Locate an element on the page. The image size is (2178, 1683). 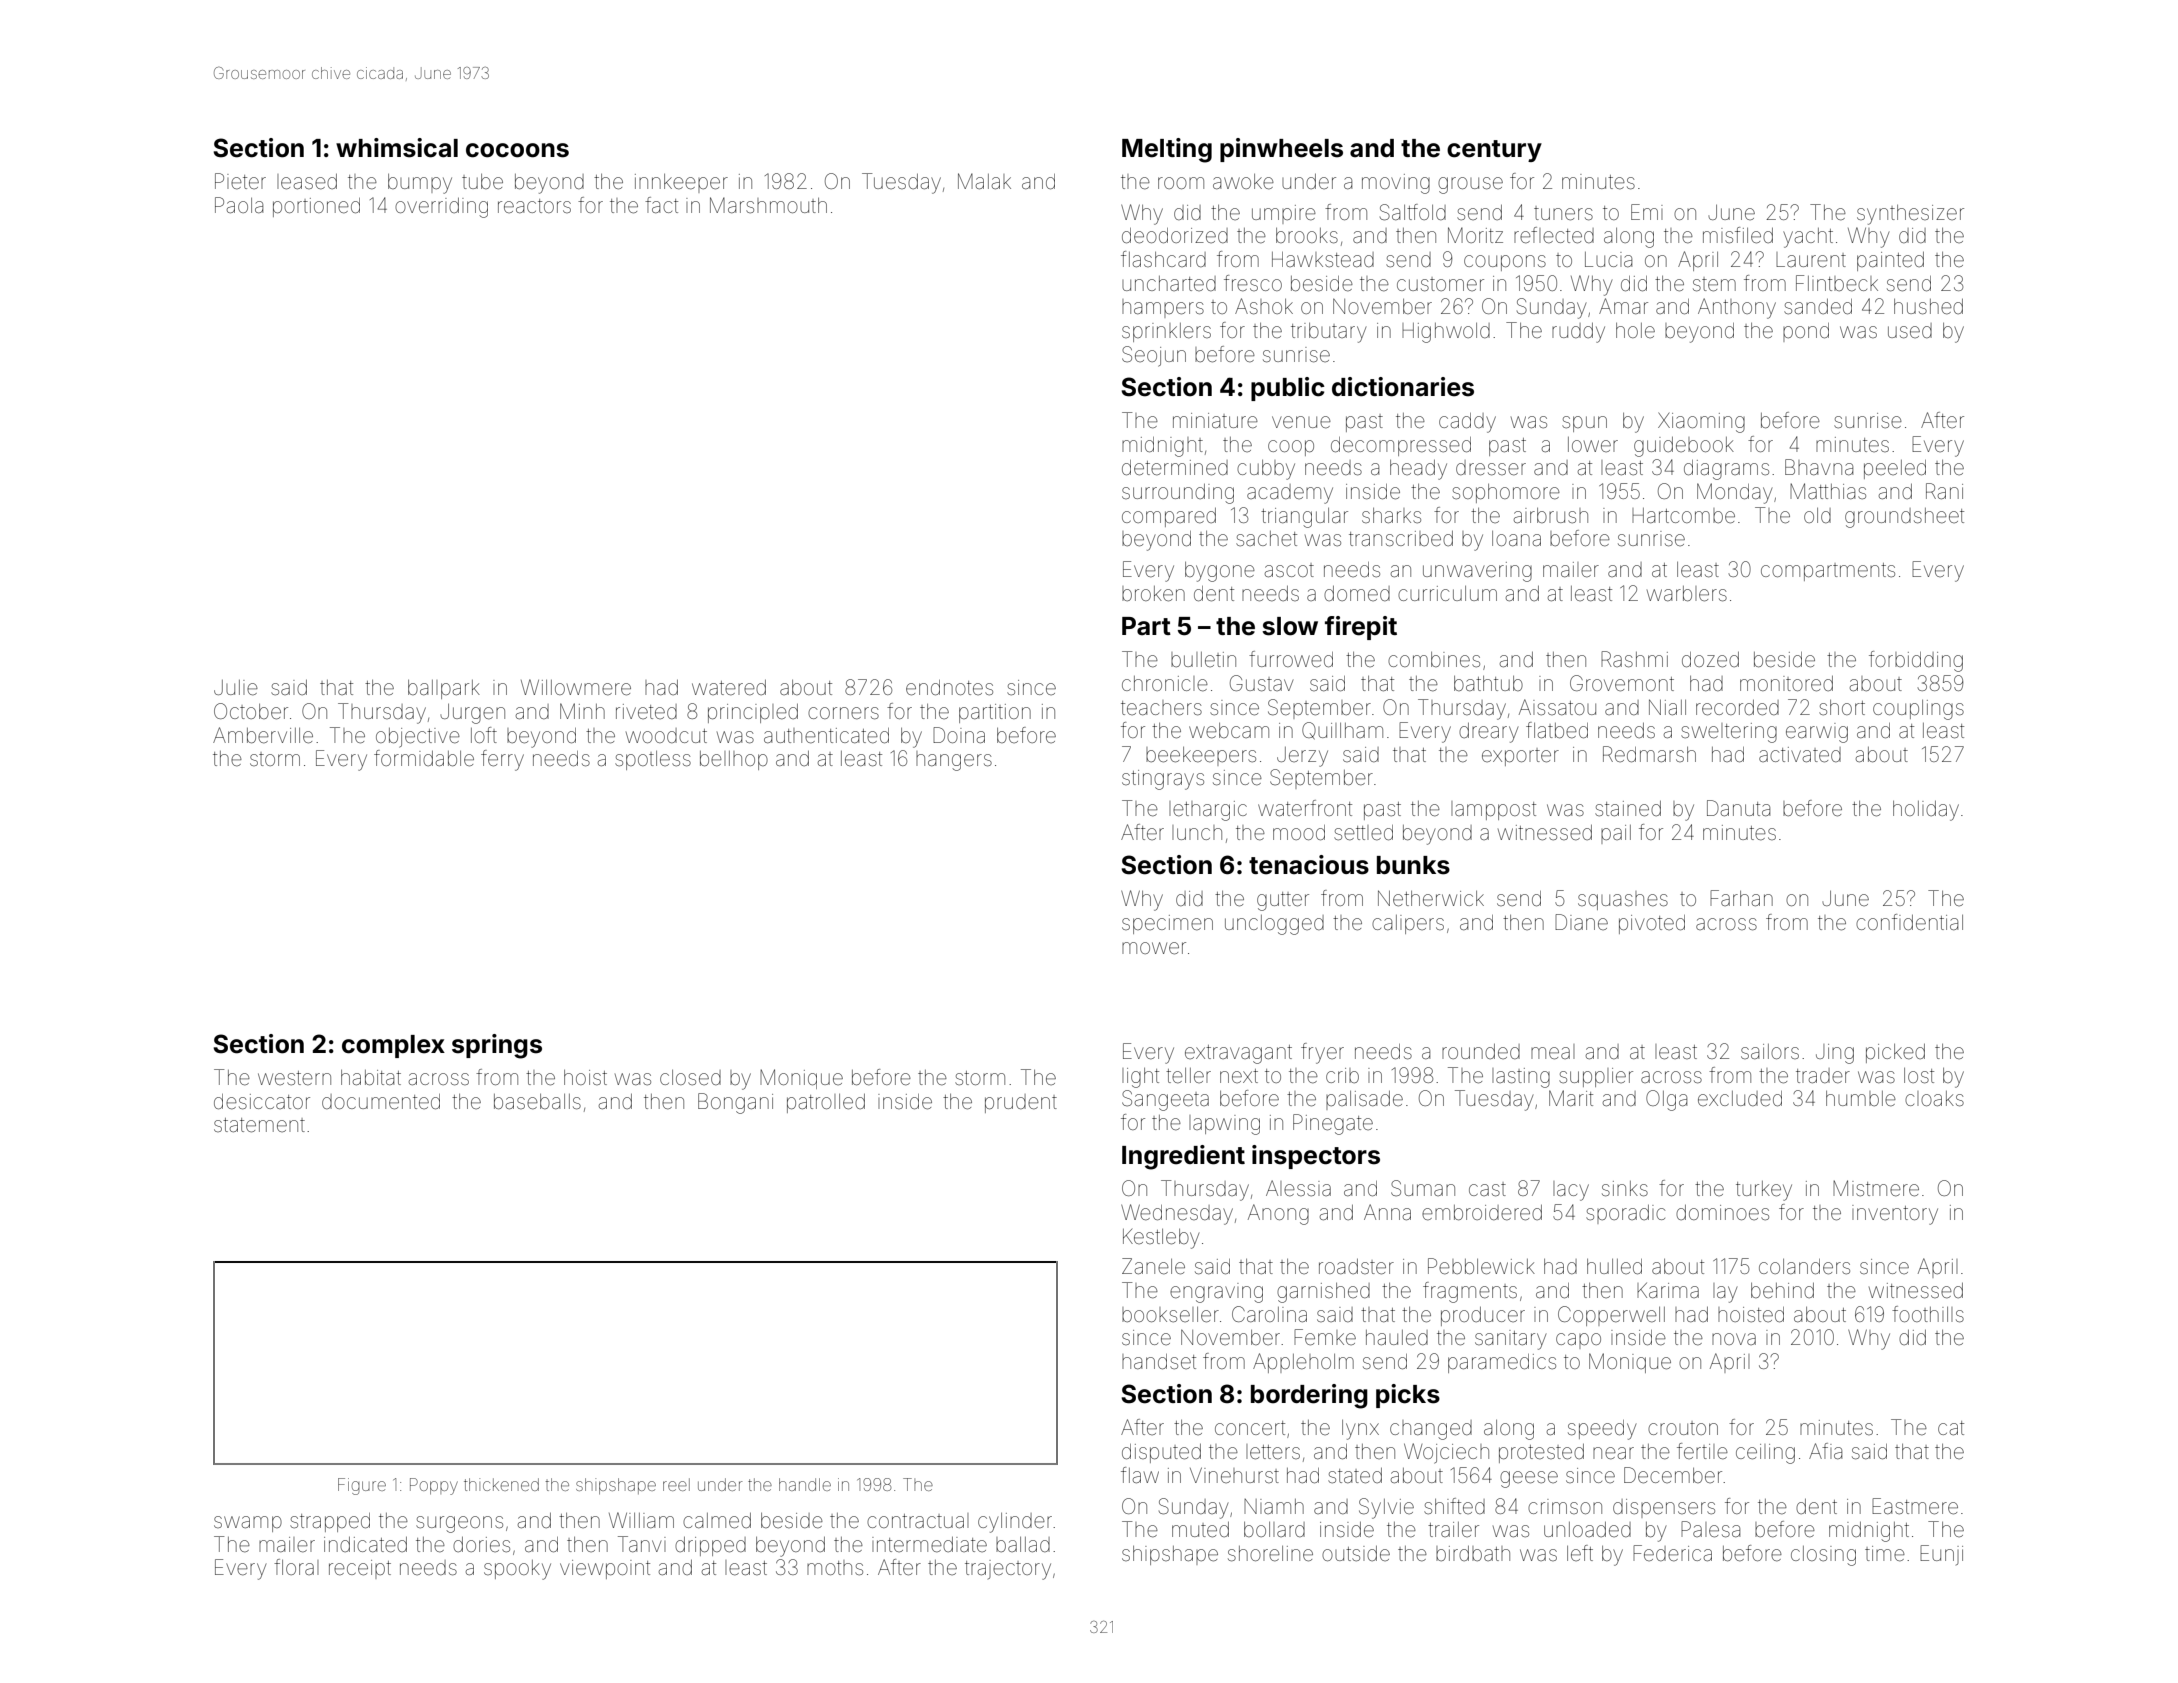
Wednesday is located at coordinates (1177, 1214).
